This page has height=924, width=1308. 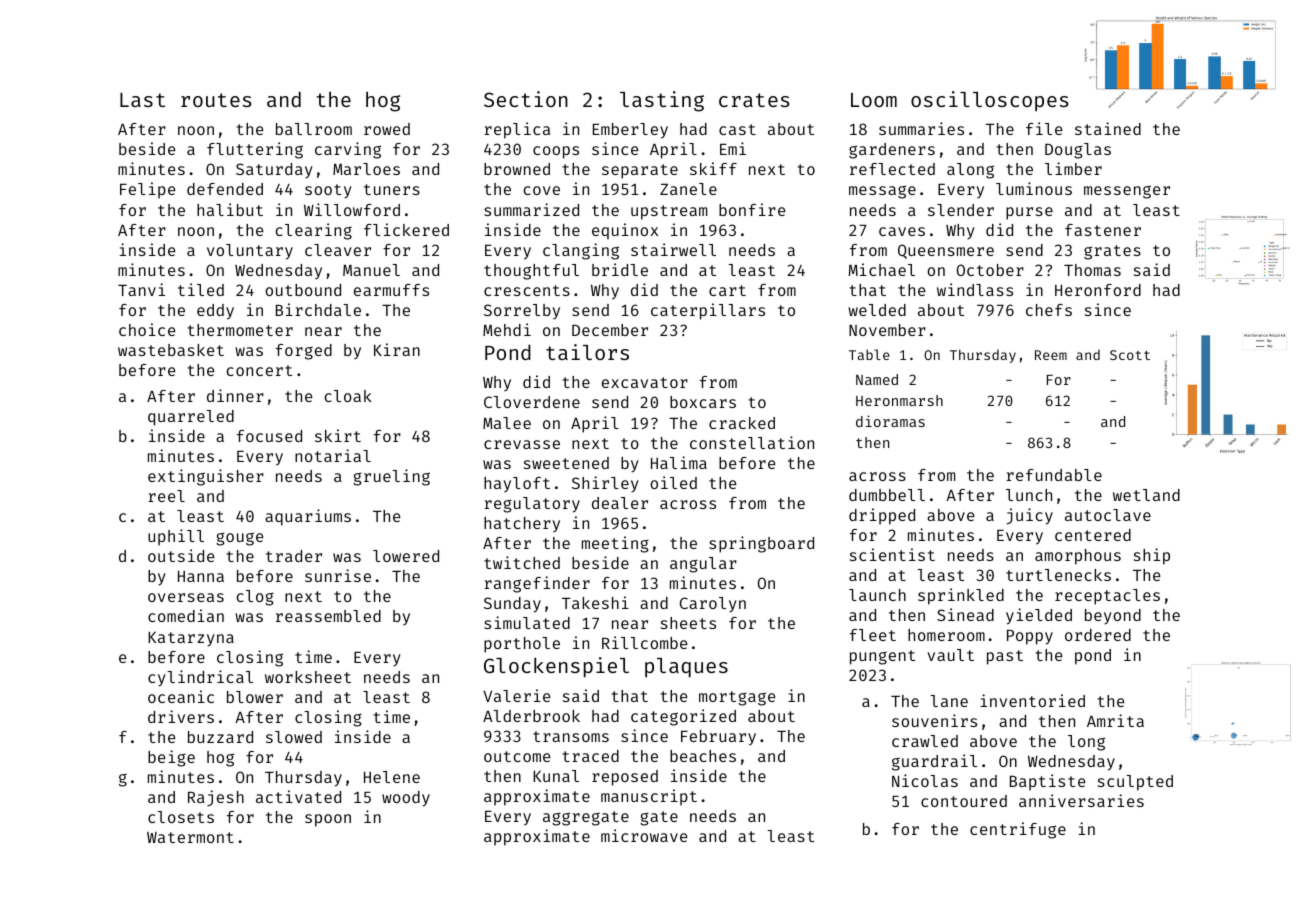 I want to click on dumbbell, so click(x=887, y=495).
